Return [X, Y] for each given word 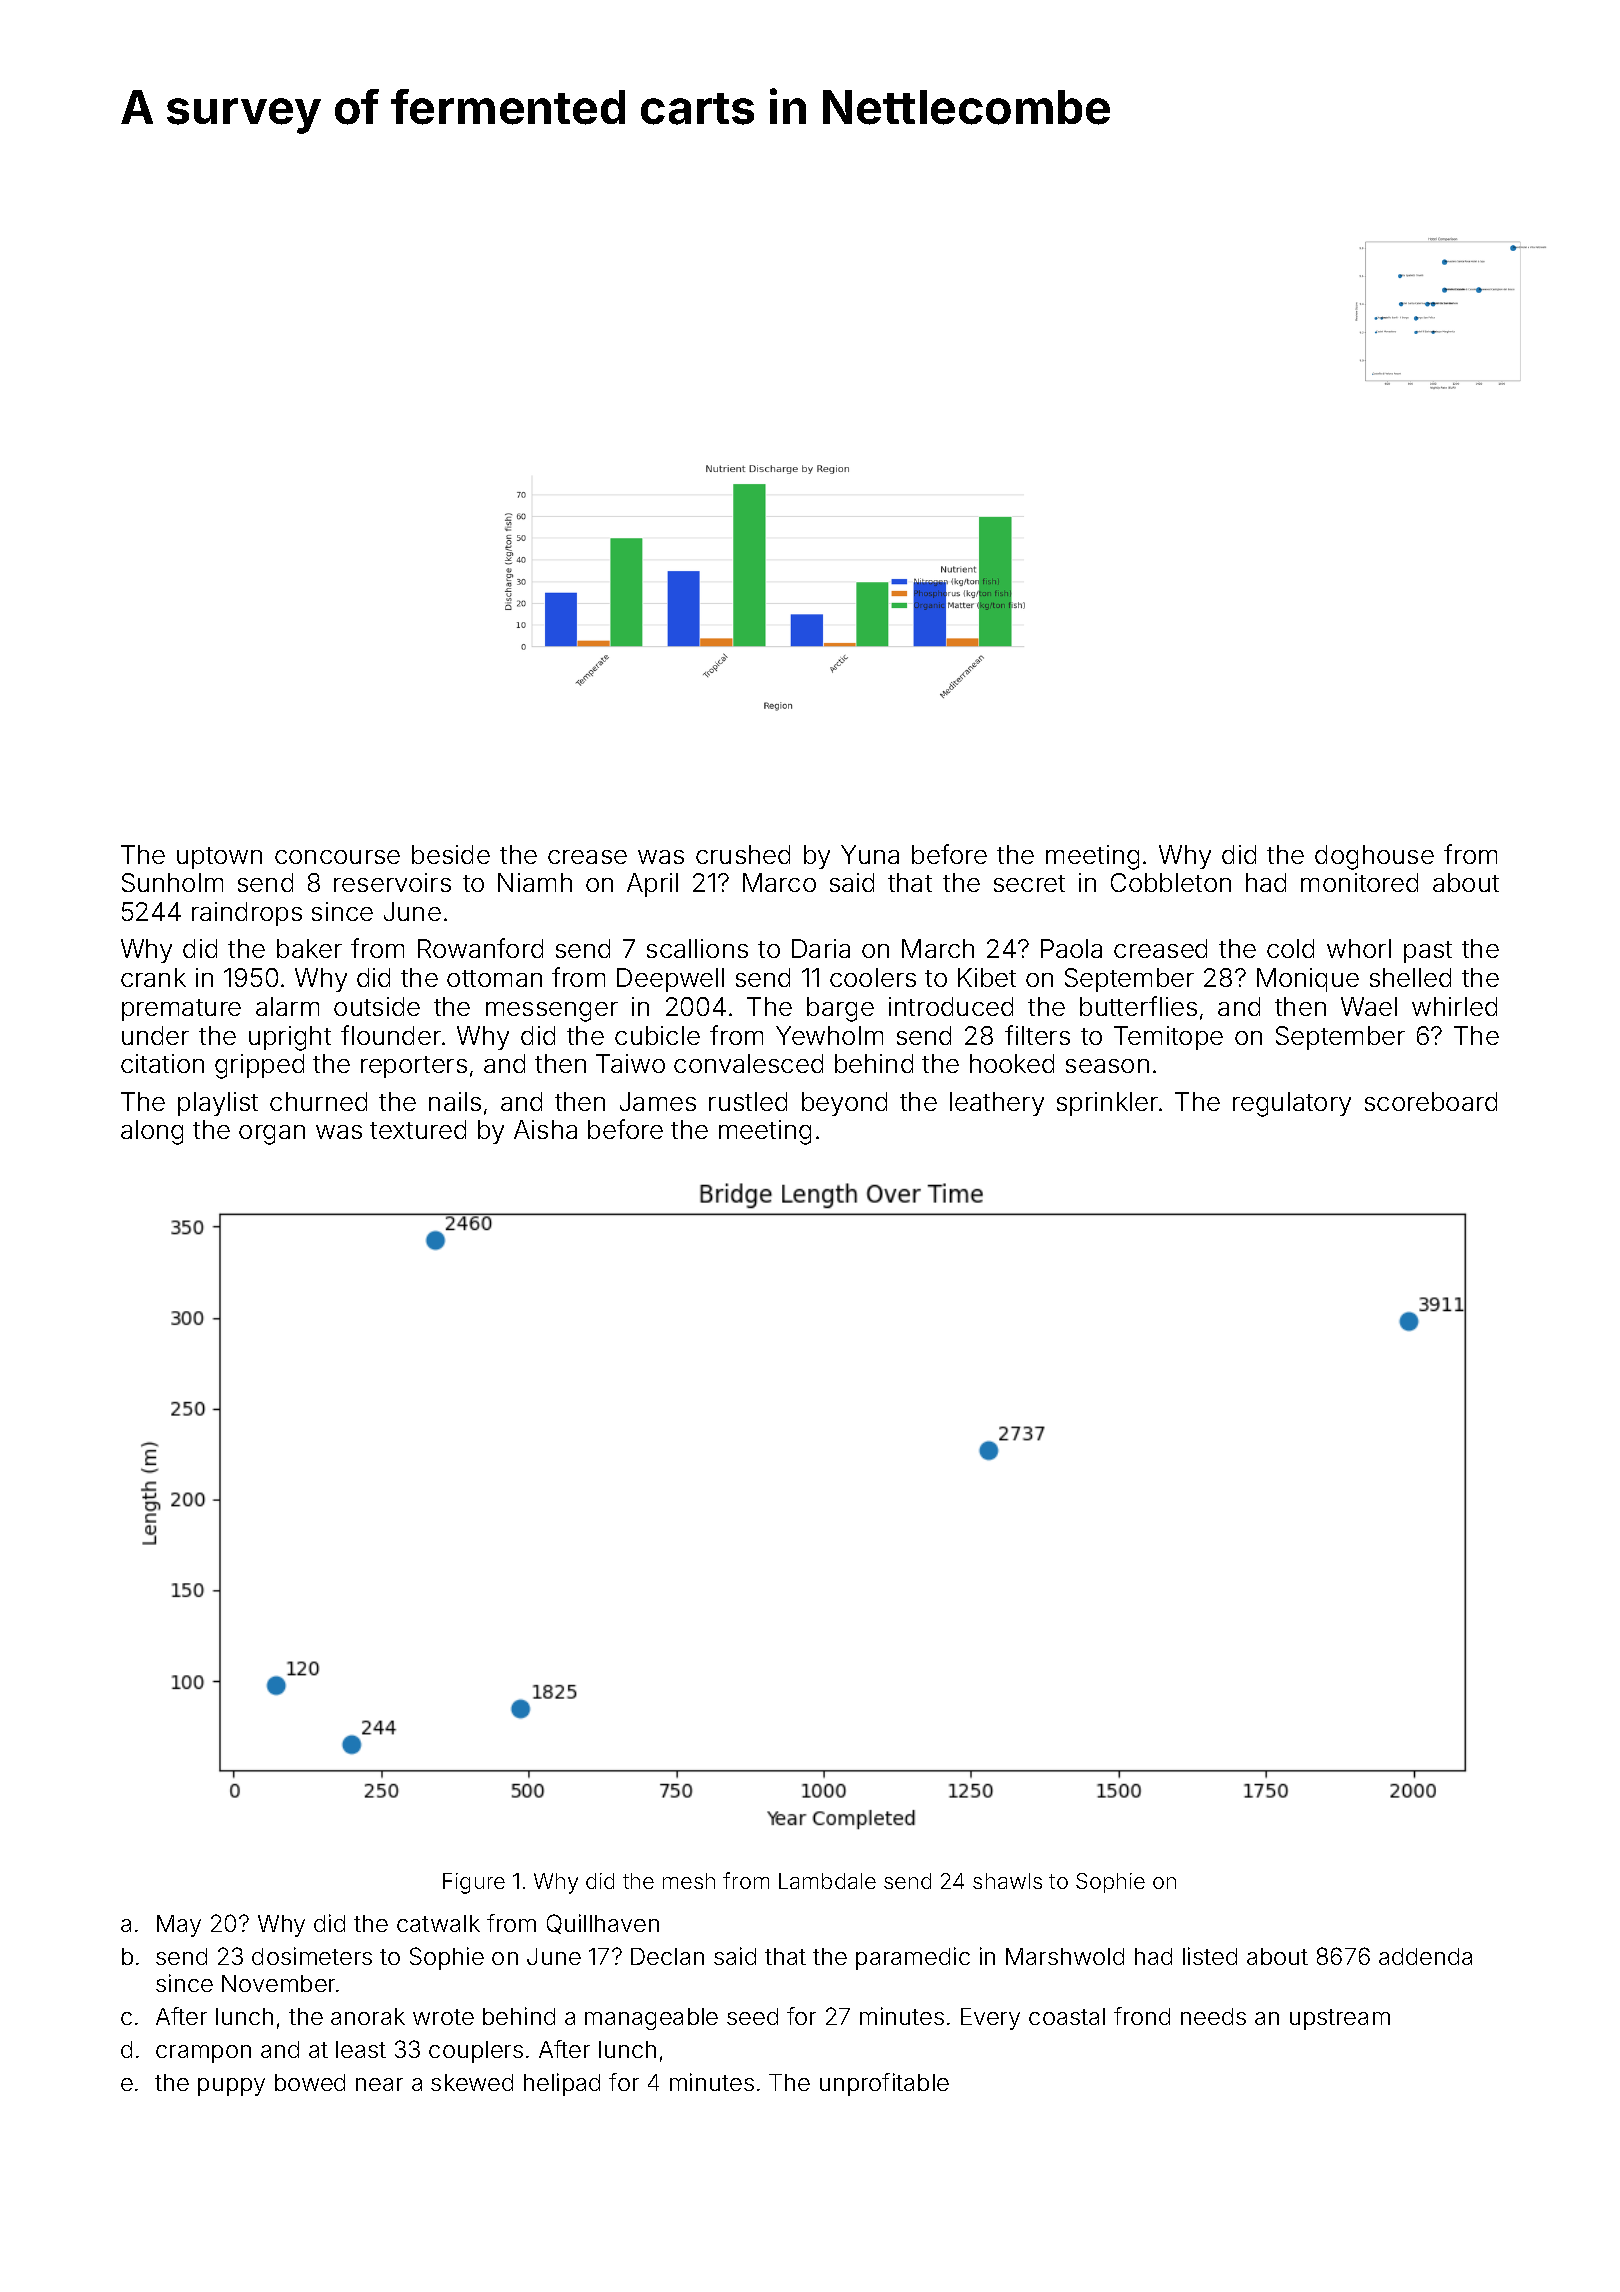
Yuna [870, 854]
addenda [1425, 1956]
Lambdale [827, 1881]
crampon [203, 2054]
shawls [1007, 1881]
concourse [337, 857]
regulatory [1292, 1104]
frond [1142, 2016]
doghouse [1374, 857]
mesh [689, 1881]
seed [752, 2016]
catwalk [438, 1923]
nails [455, 1101]
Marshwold [1065, 1956]
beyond [844, 1104]
